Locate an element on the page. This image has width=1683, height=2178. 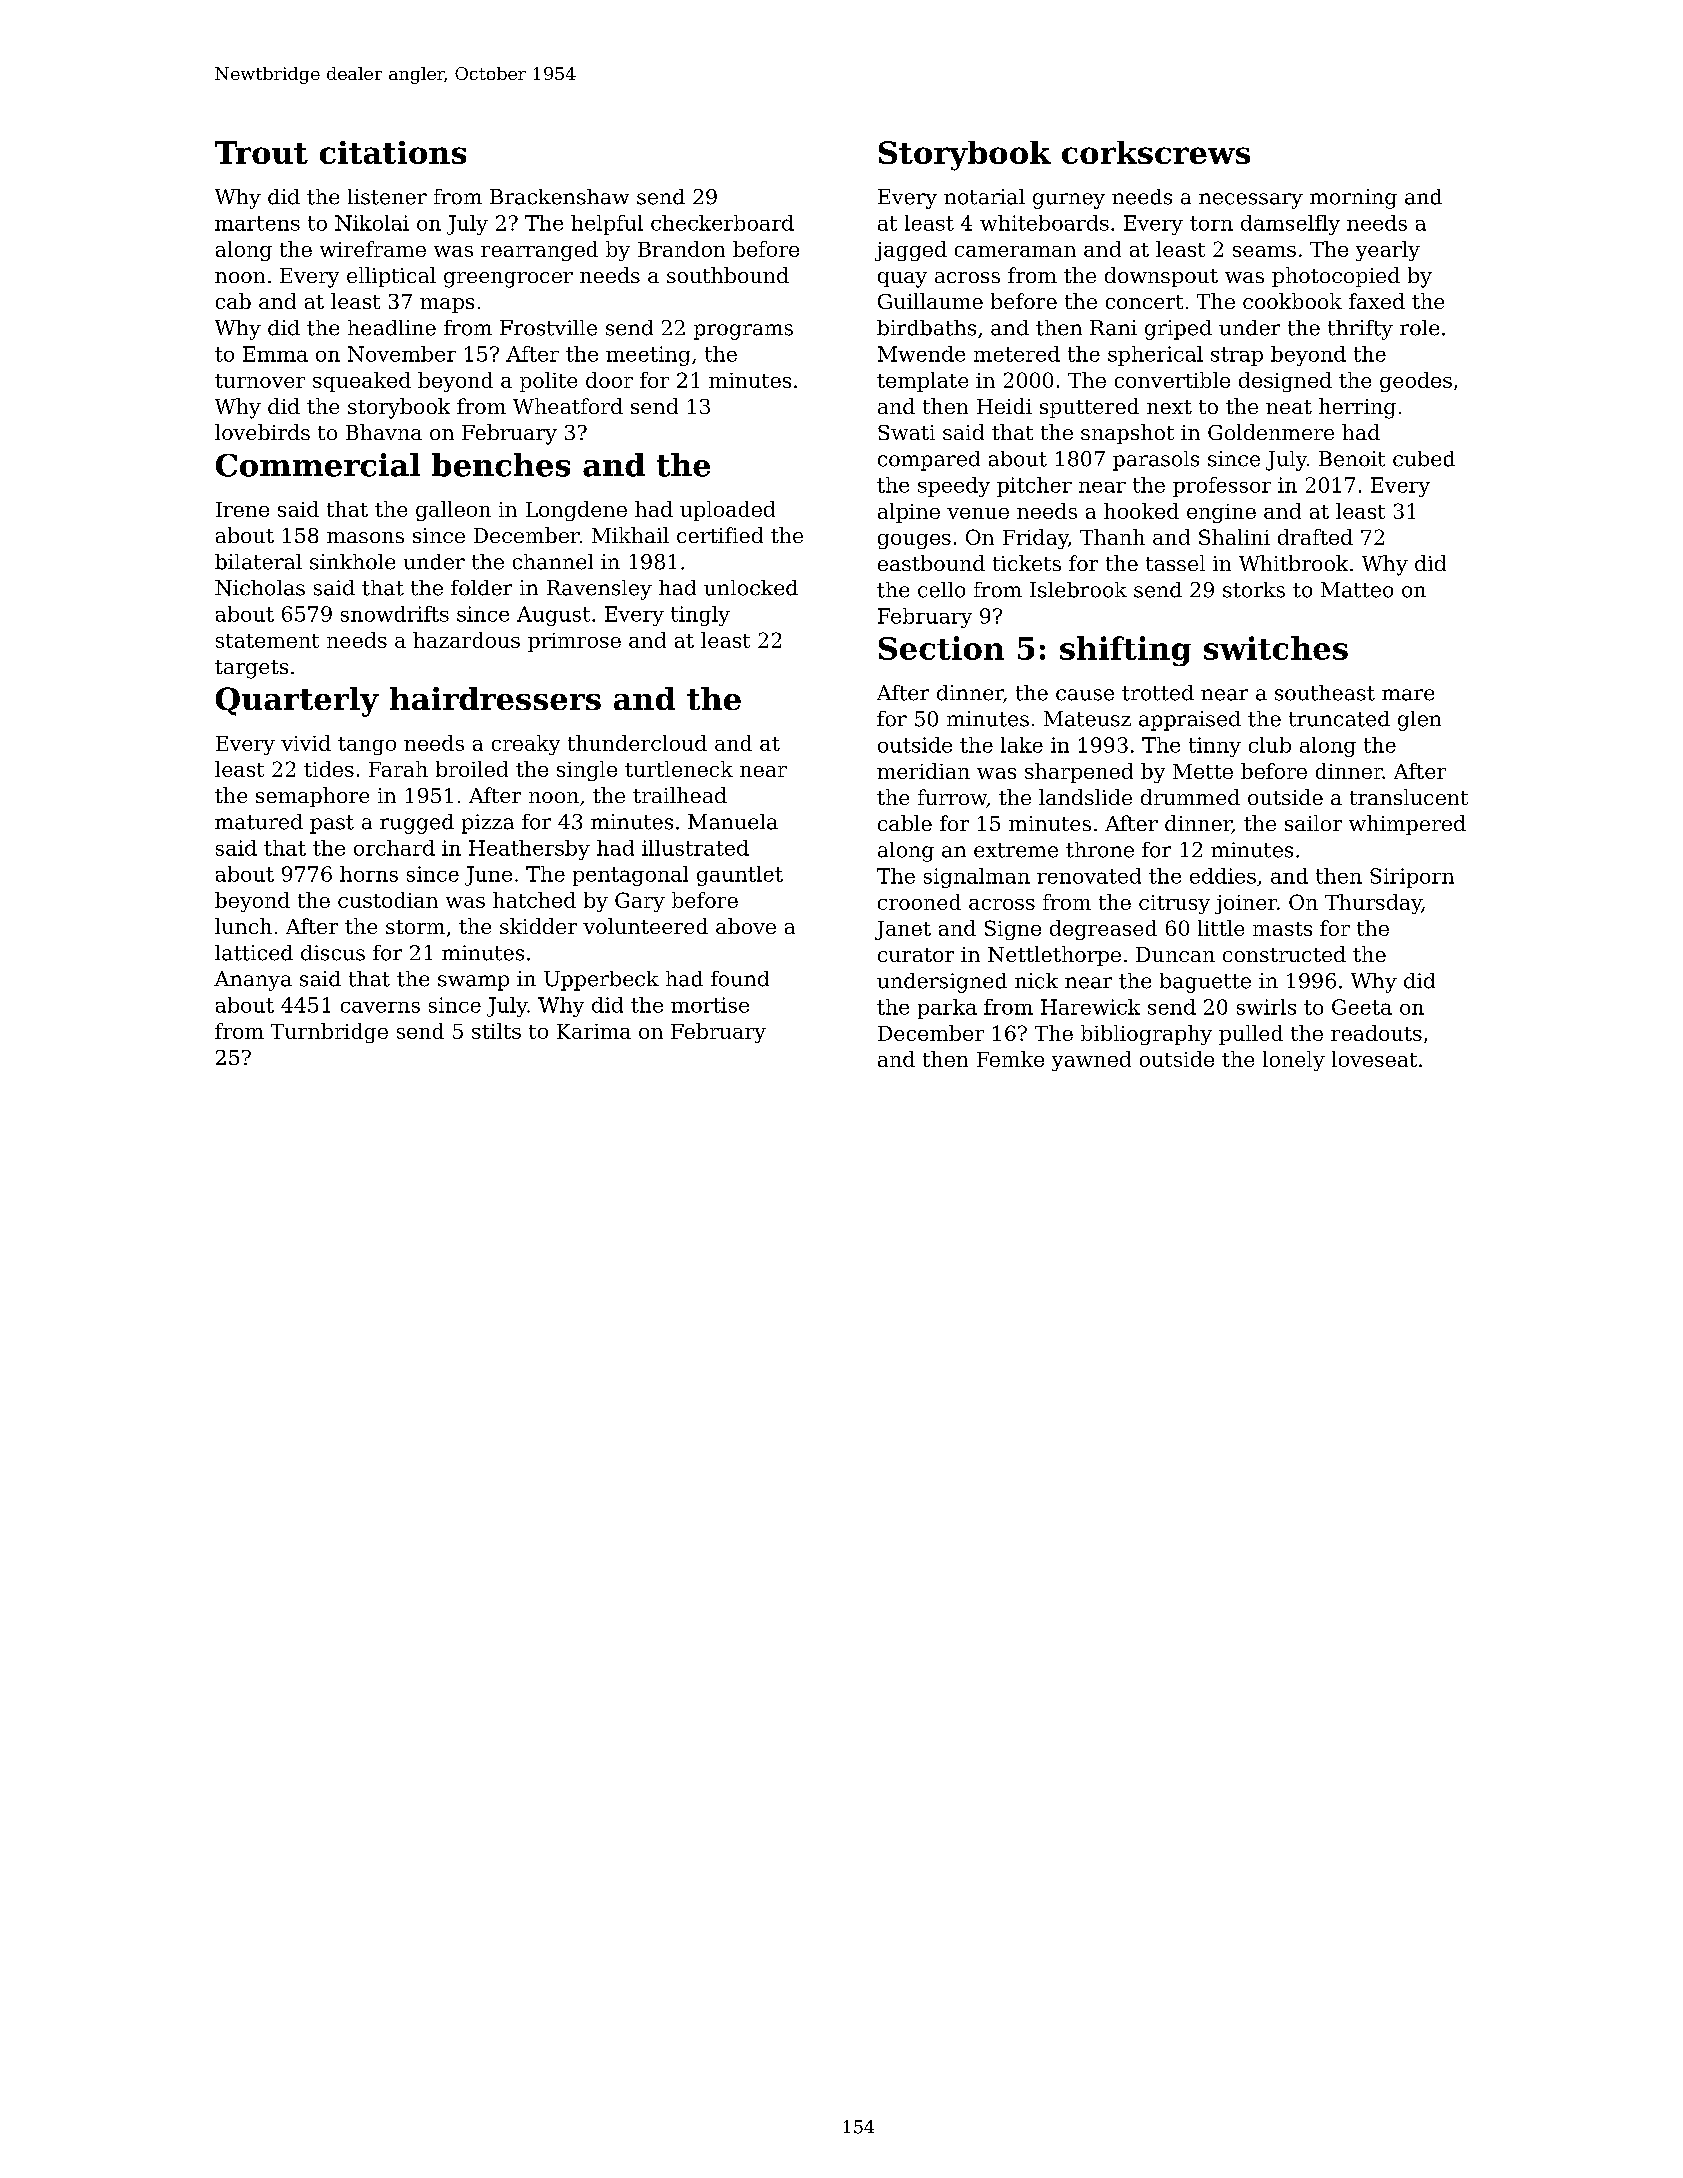
martens is located at coordinates (257, 223).
